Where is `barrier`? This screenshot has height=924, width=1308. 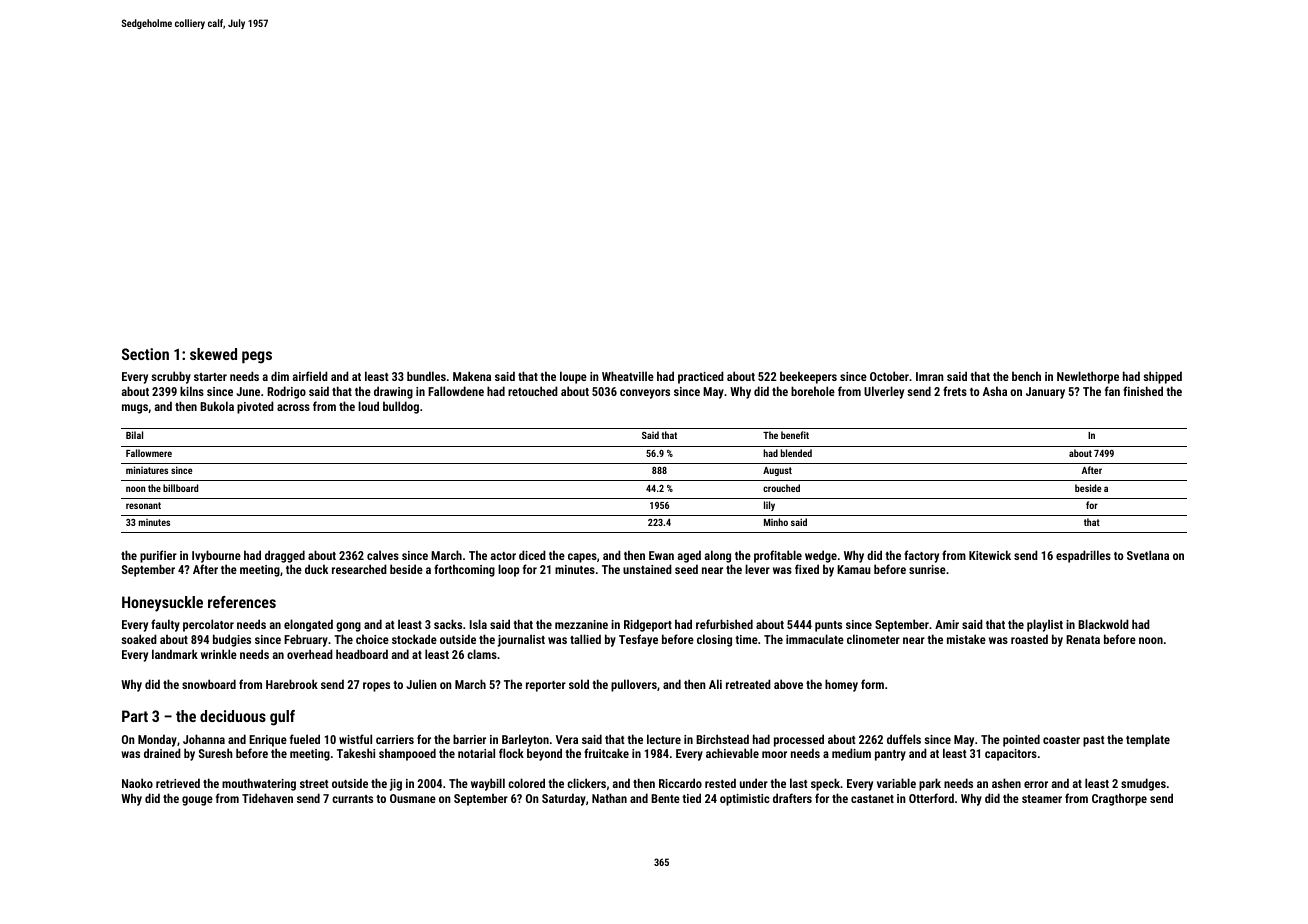 barrier is located at coordinates (469, 739).
